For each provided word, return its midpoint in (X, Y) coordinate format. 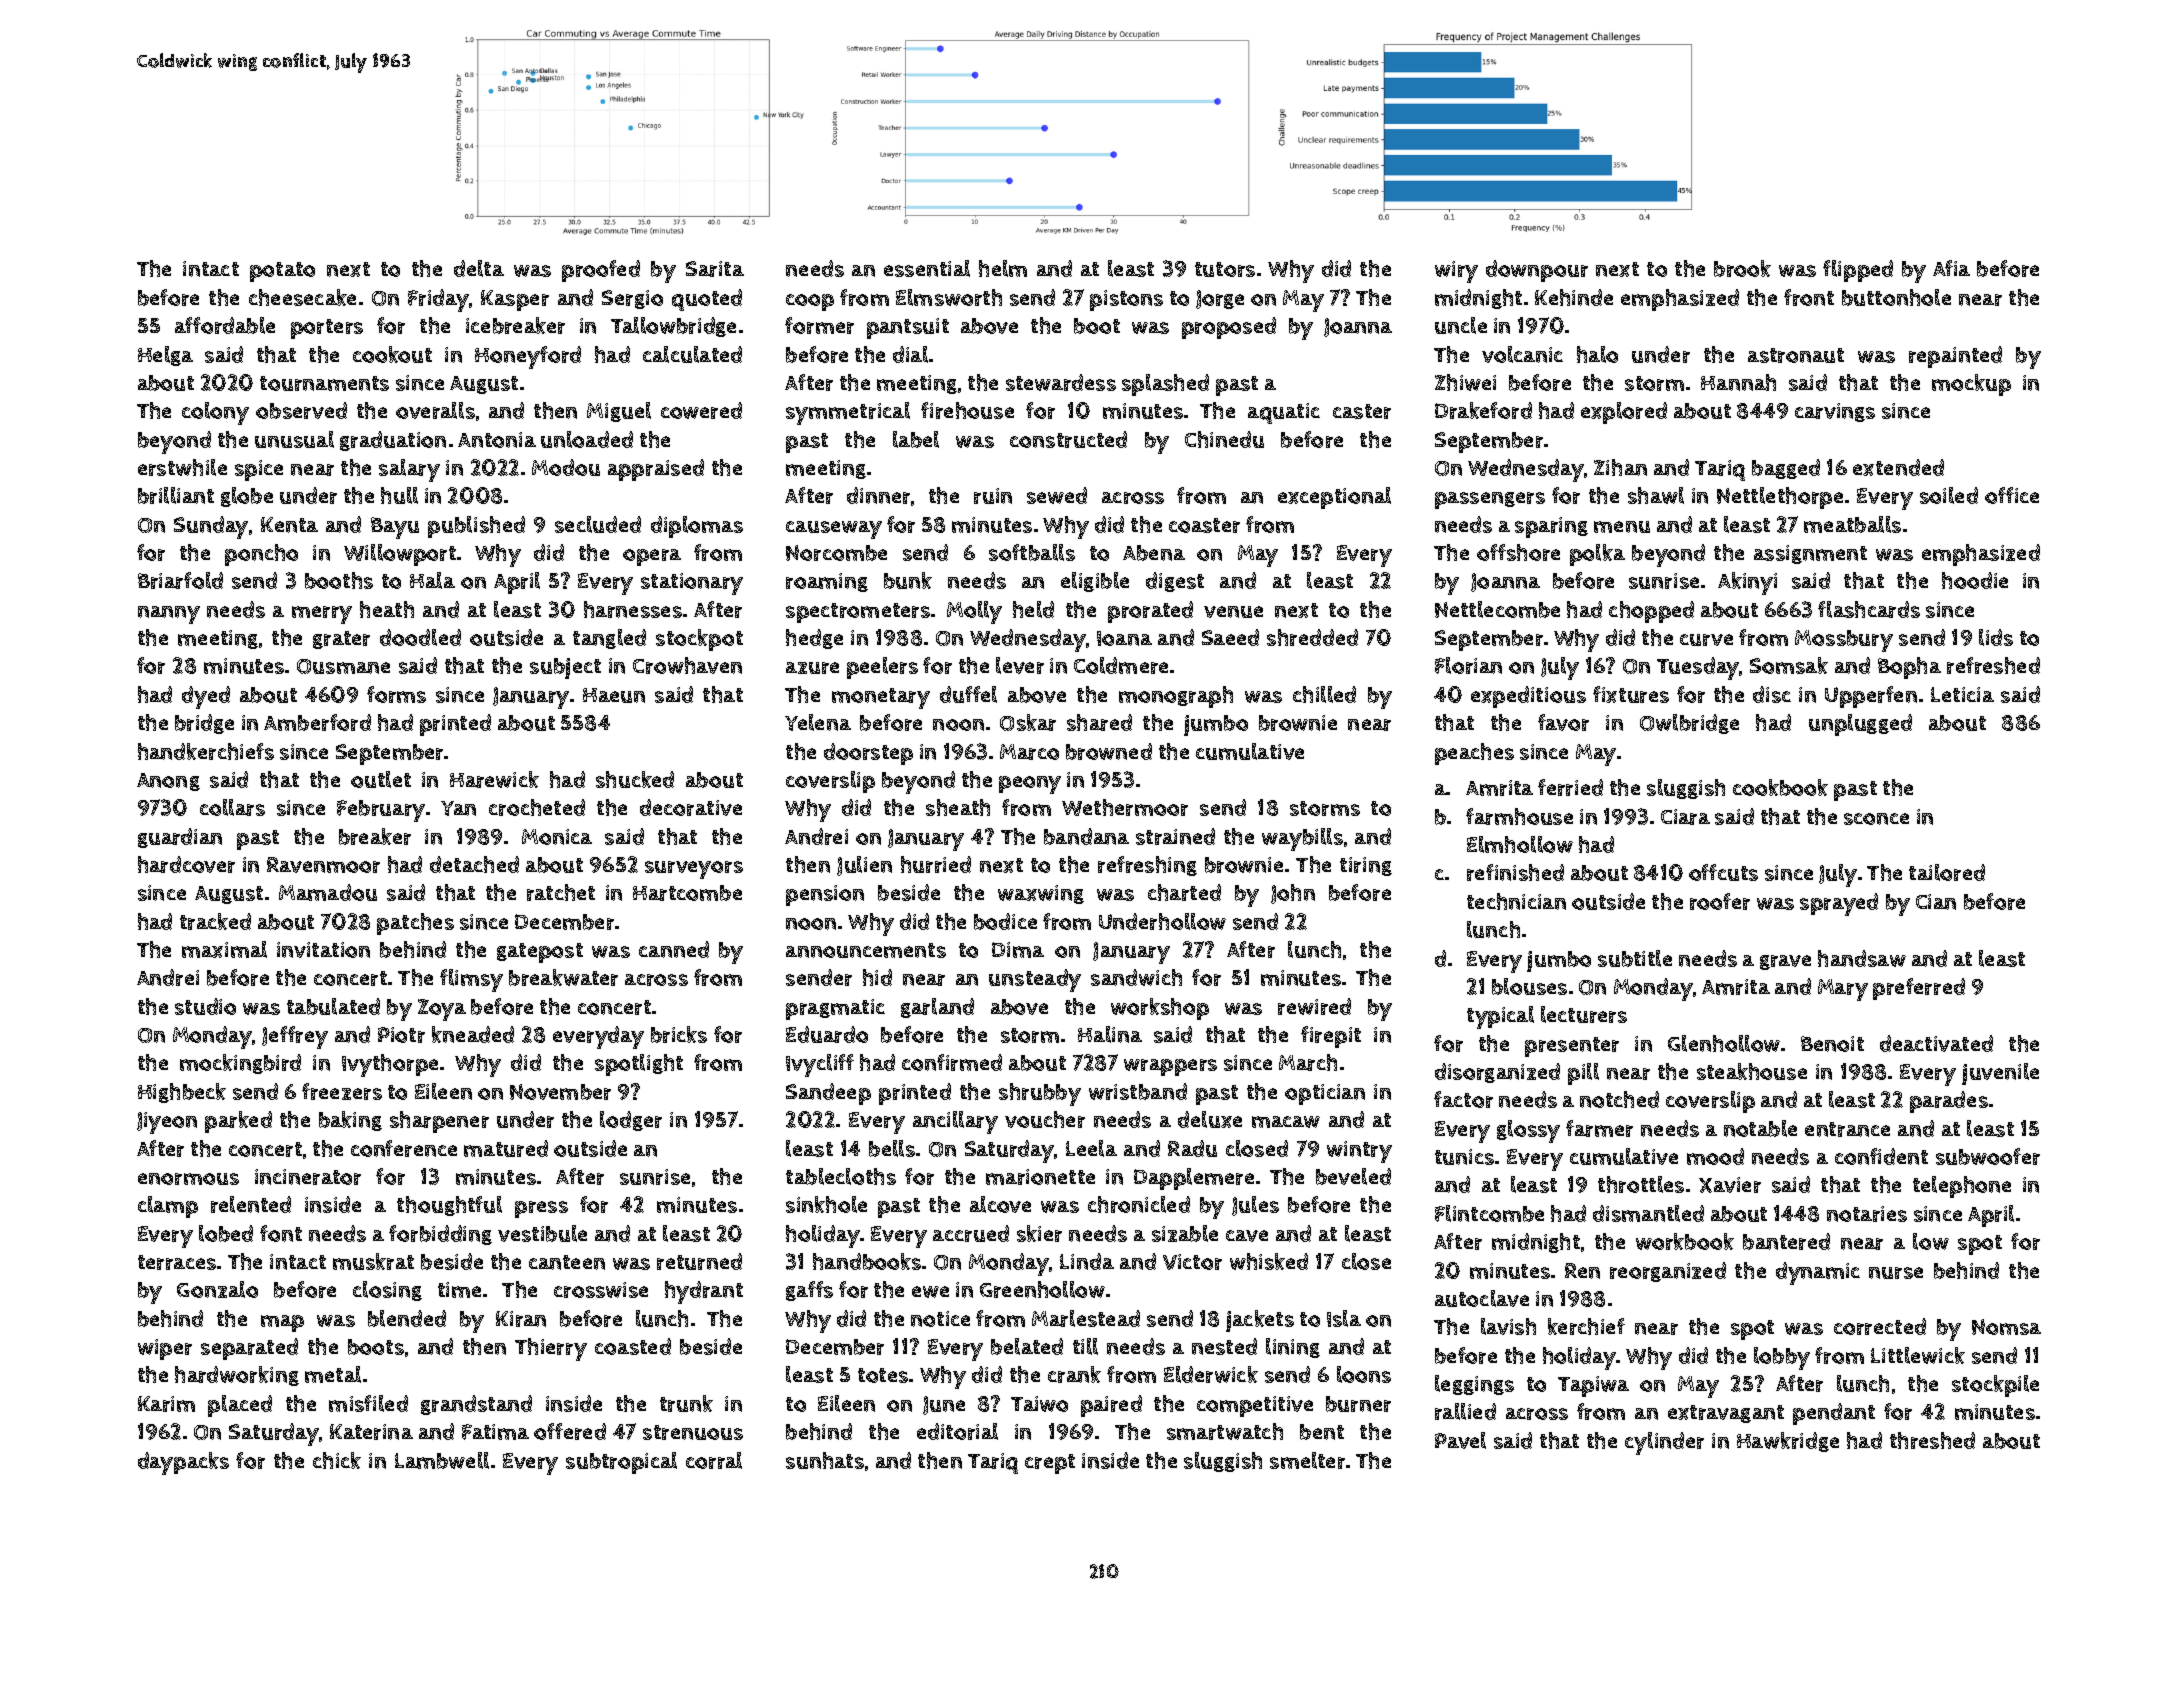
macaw (1286, 1122)
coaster (1204, 525)
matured (506, 1148)
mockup (1971, 385)
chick (337, 1460)
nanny (169, 615)
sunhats (825, 1460)
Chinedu (1224, 439)
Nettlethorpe (1780, 498)
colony (215, 413)
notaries (1867, 1214)
